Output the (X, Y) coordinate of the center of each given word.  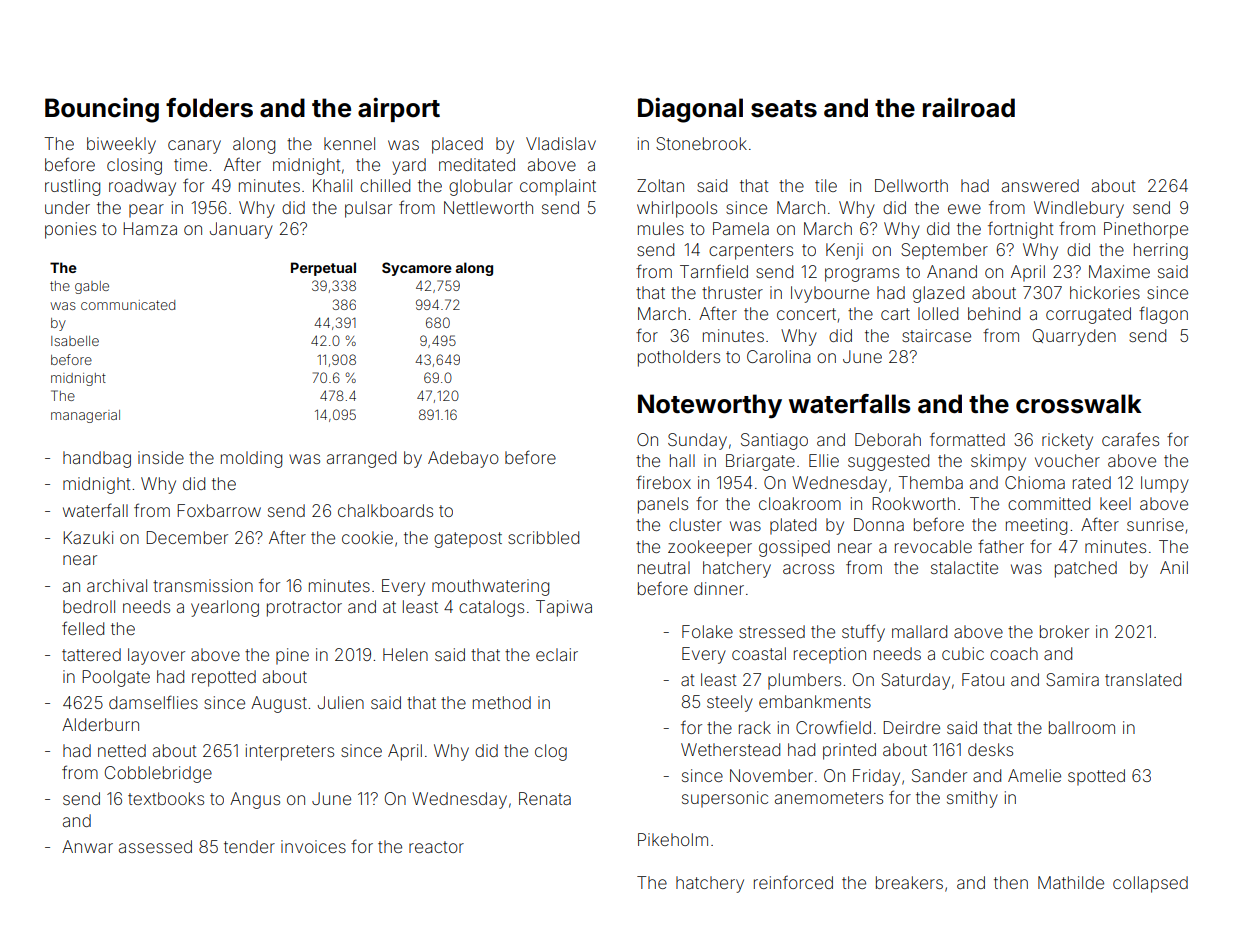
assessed (155, 846)
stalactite (964, 567)
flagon (1163, 315)
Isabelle (75, 341)
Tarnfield (714, 271)
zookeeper (710, 548)
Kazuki (88, 537)
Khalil (332, 185)
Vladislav (561, 143)
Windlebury (1079, 209)
